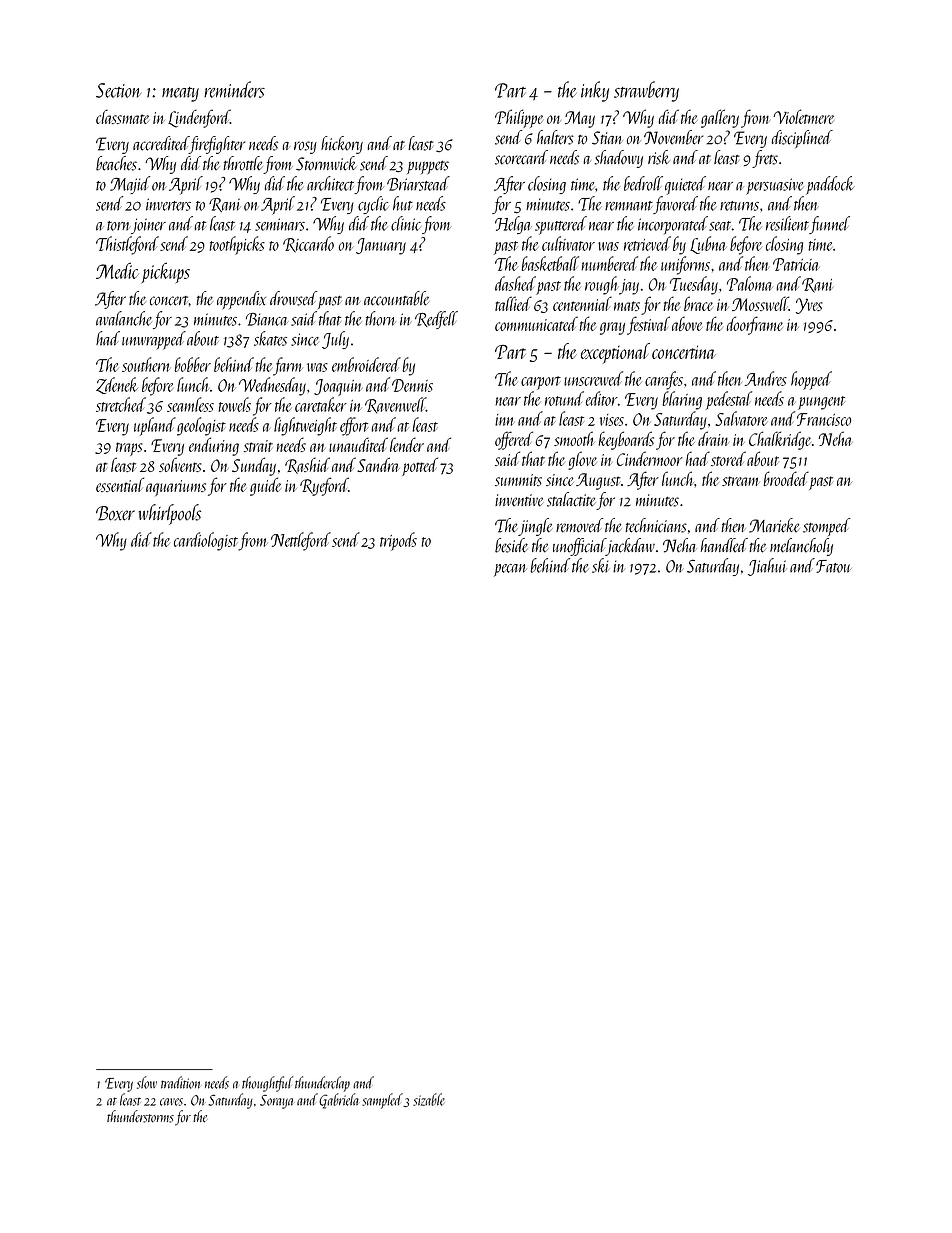 The width and height of the page is (952, 1233). I want to click on strawberry, so click(646, 91).
